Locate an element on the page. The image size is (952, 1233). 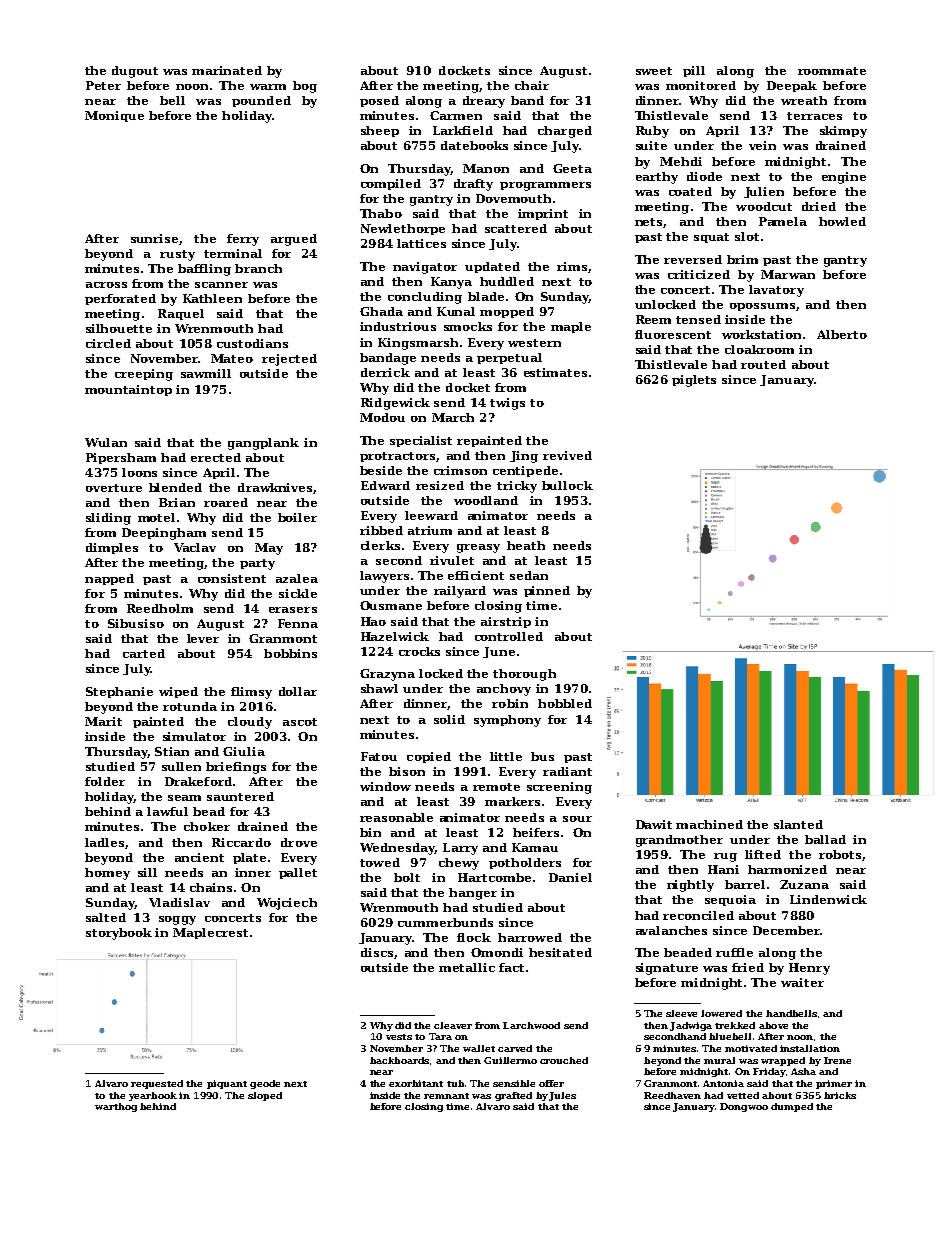
hobbled is located at coordinates (565, 703).
